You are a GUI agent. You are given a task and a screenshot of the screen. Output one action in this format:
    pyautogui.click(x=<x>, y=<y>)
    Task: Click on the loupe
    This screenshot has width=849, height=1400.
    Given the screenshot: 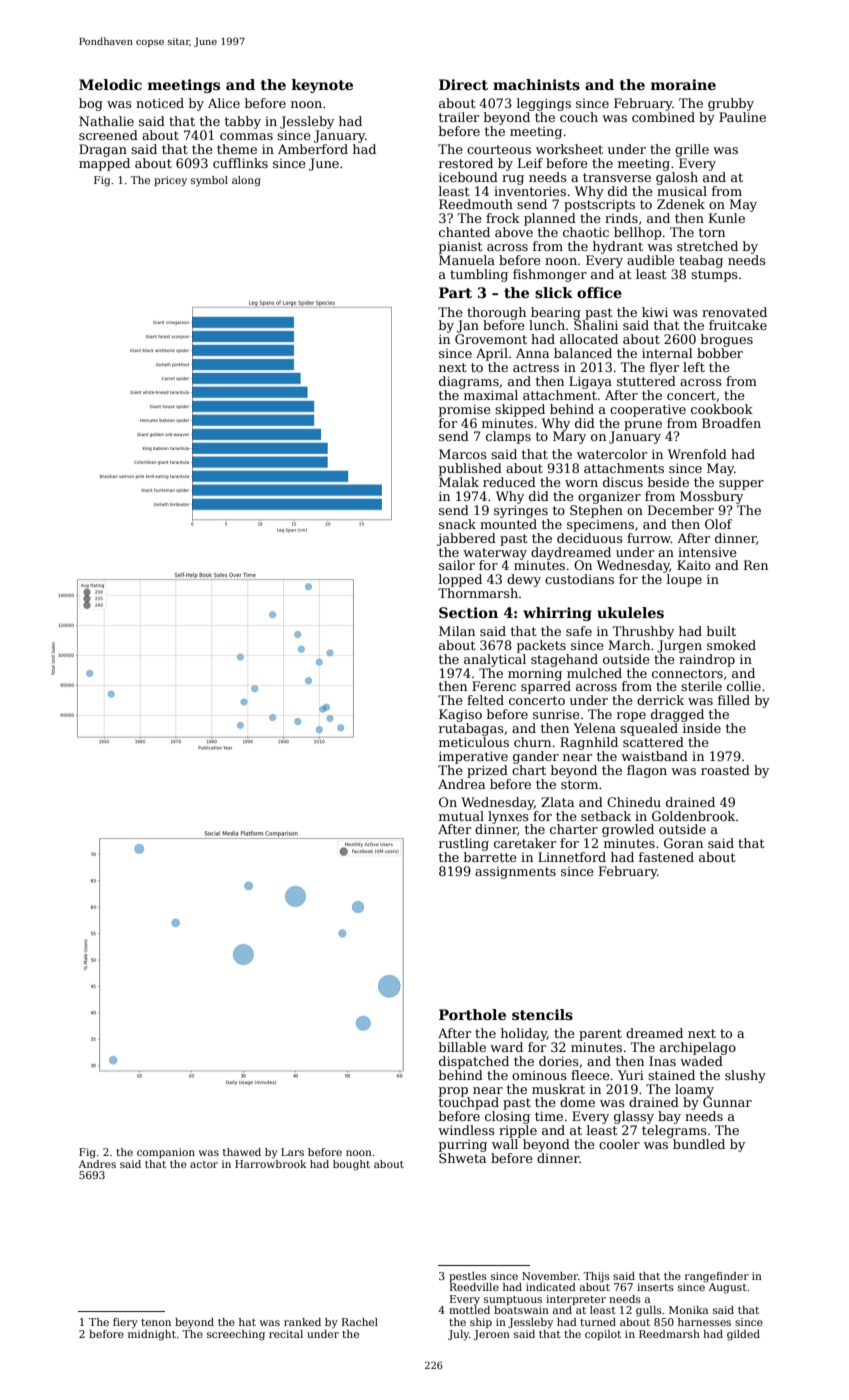 What is the action you would take?
    pyautogui.click(x=684, y=580)
